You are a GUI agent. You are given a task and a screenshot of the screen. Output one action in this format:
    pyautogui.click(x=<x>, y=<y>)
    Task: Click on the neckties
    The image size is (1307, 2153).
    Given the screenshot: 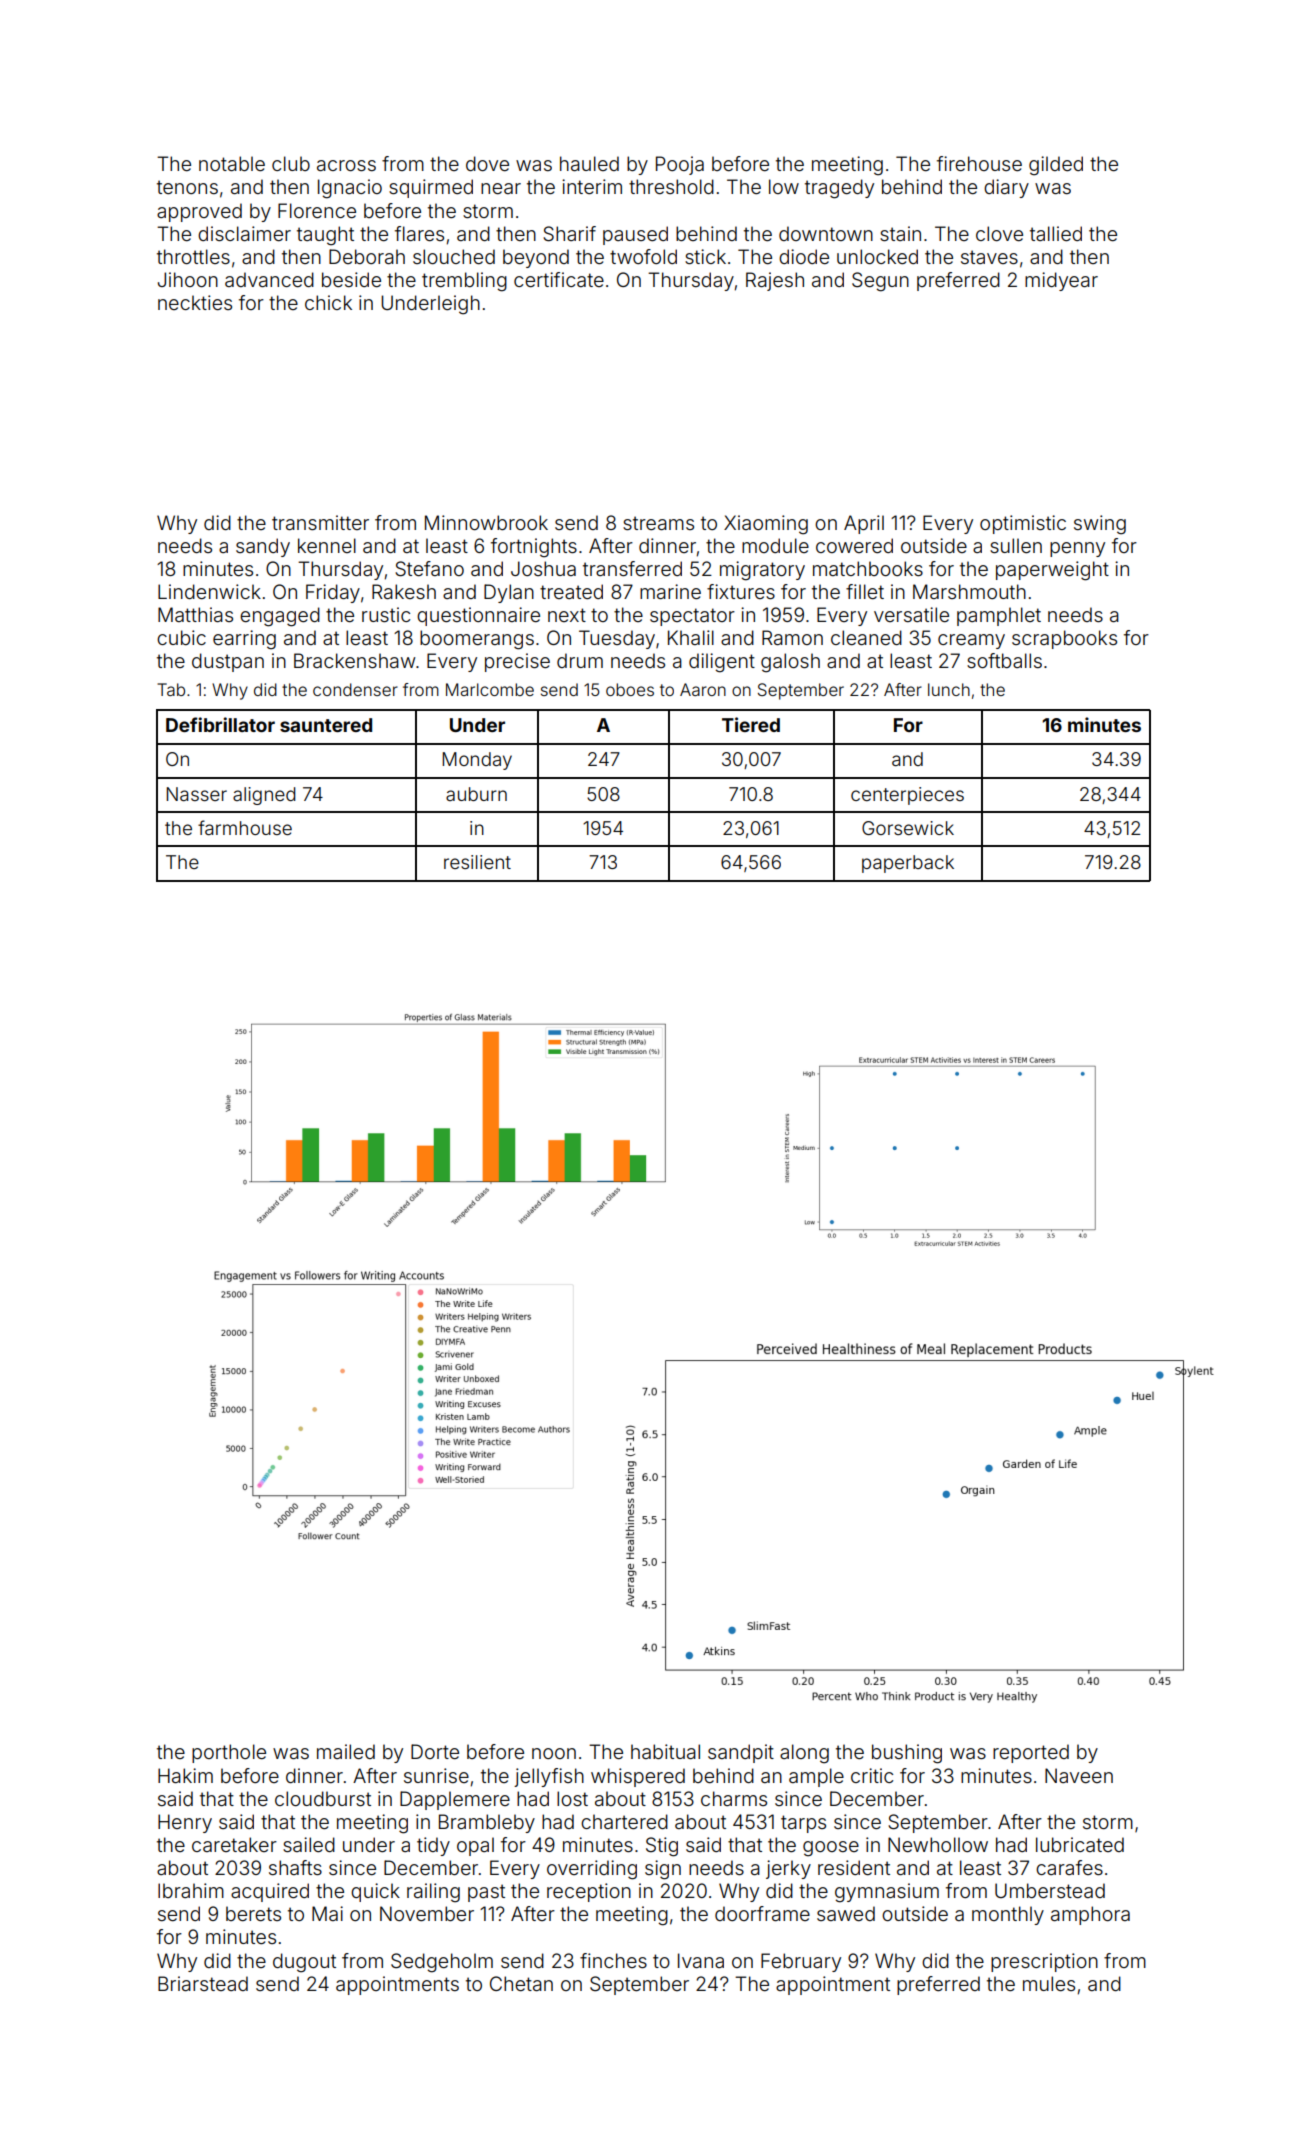 What is the action you would take?
    pyautogui.click(x=195, y=302)
